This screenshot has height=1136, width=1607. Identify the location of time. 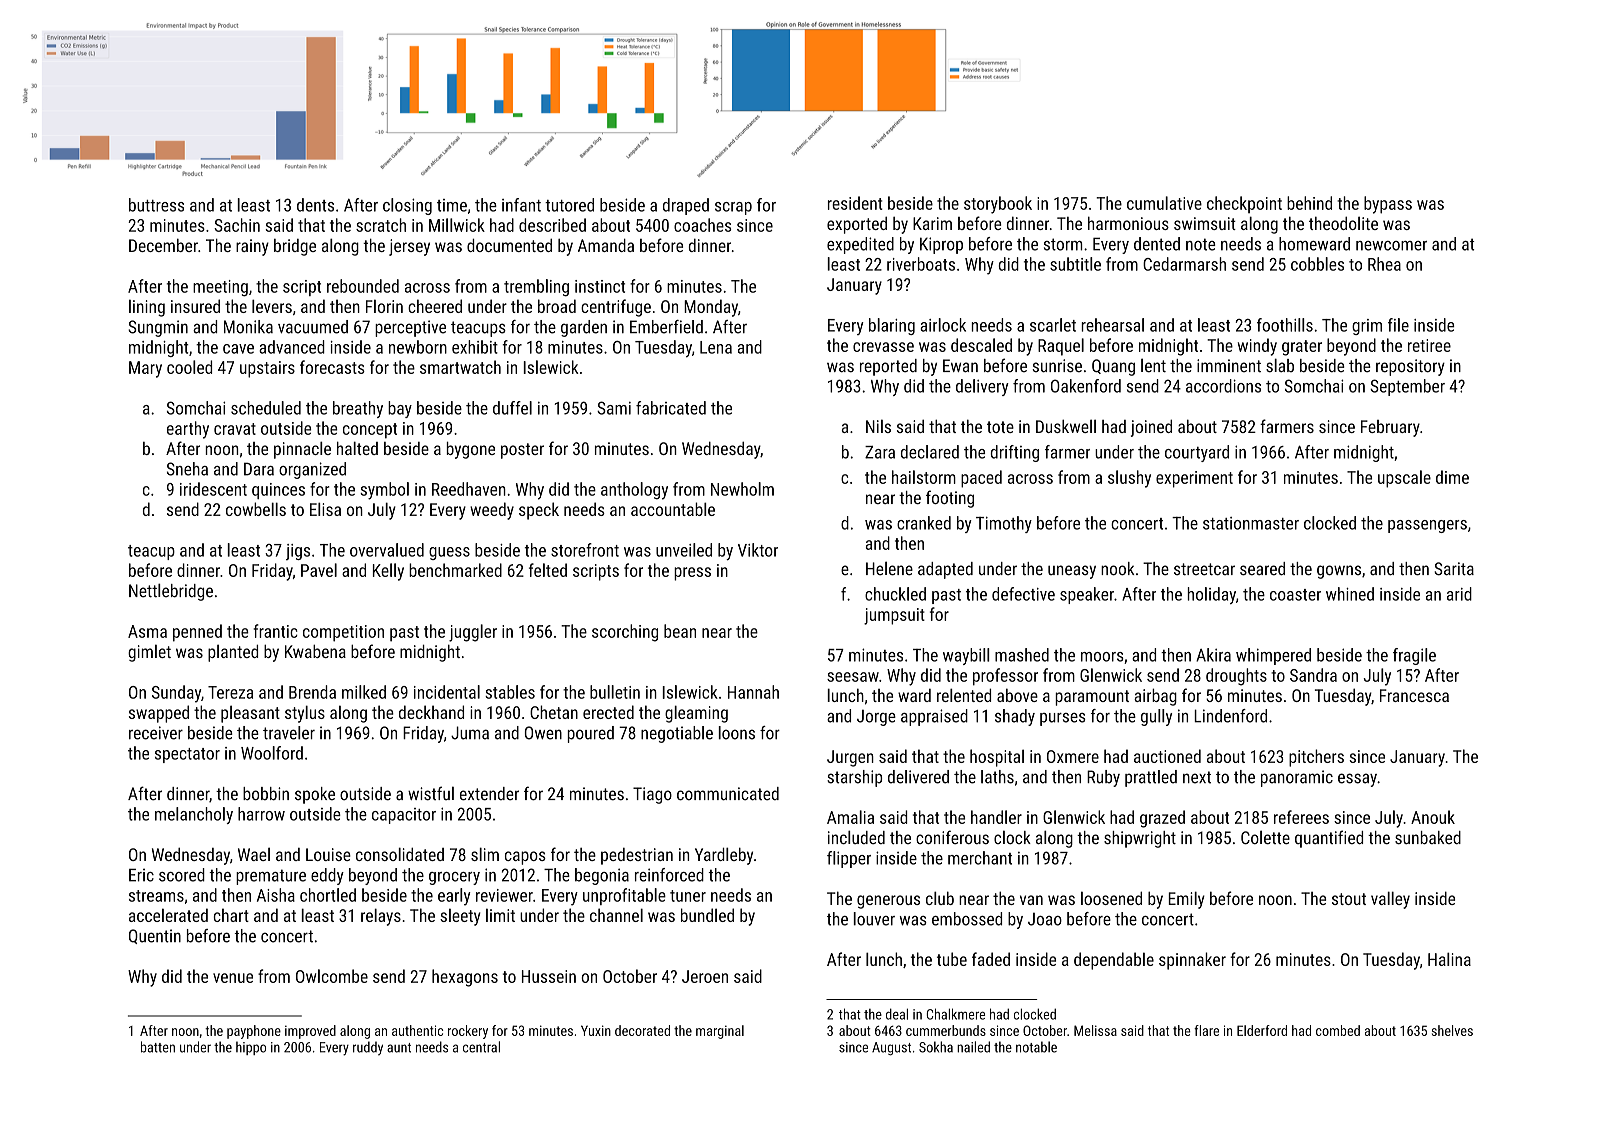
(452, 205).
